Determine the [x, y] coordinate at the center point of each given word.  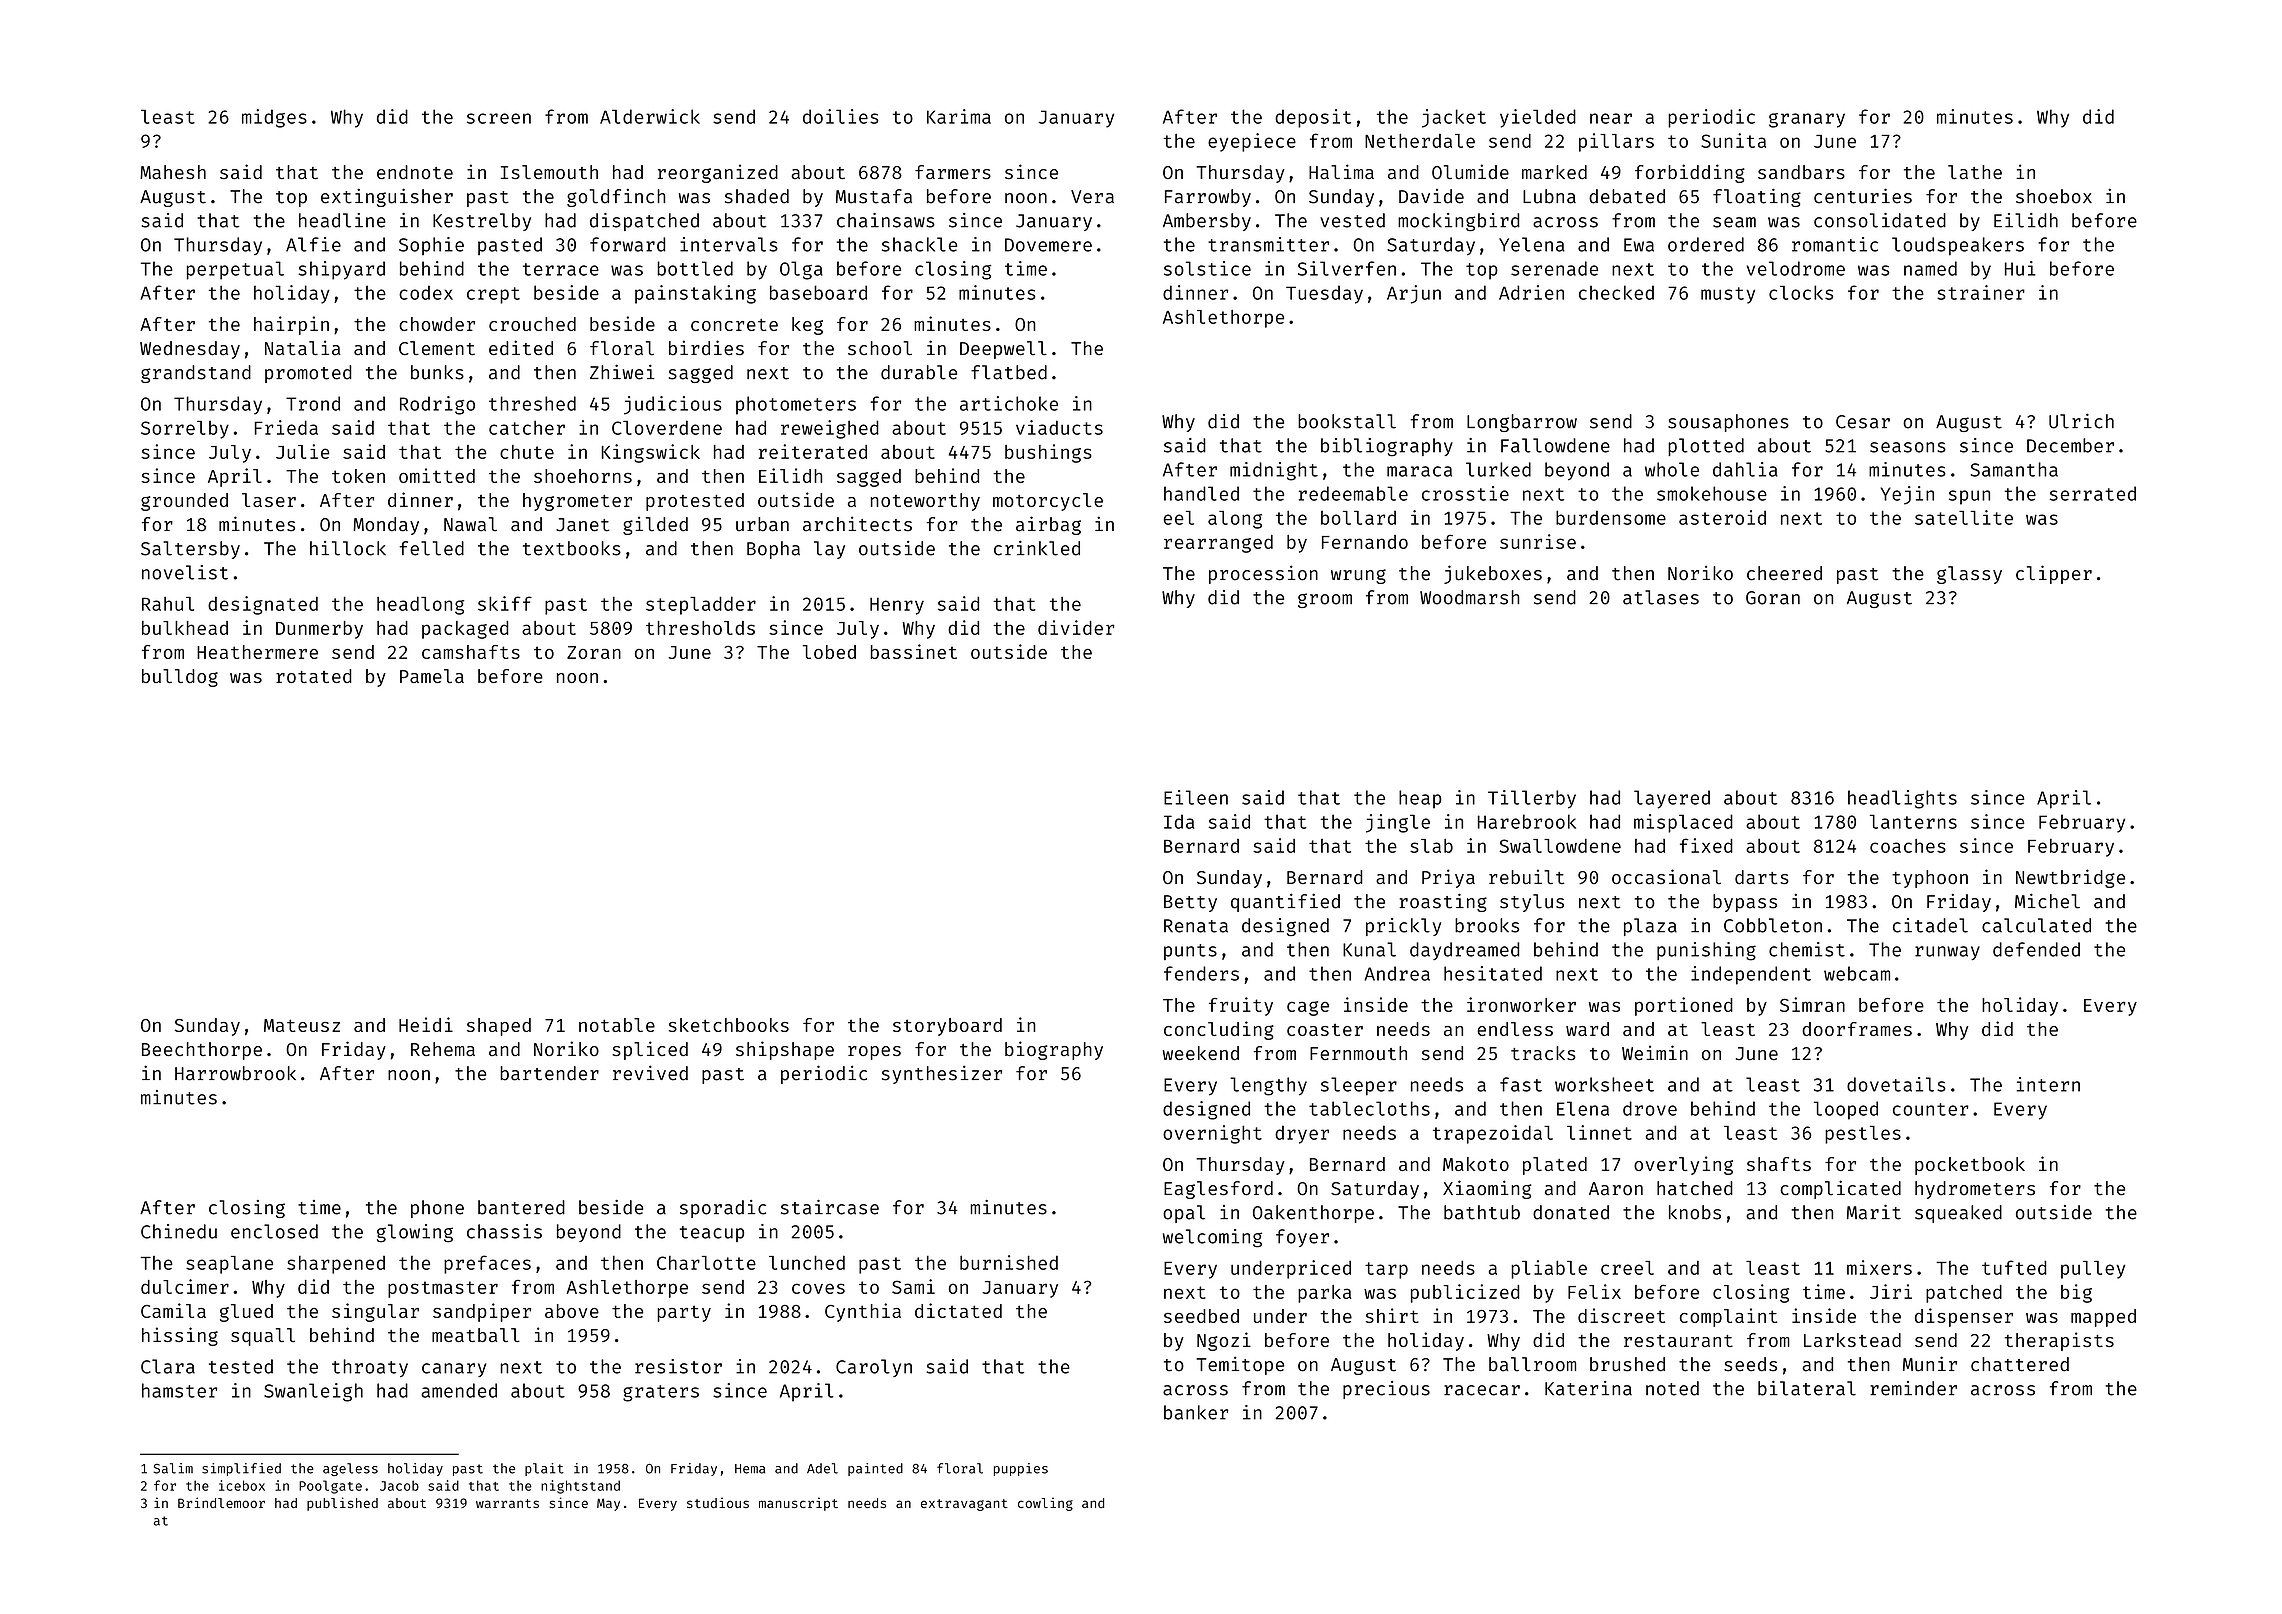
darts [1762, 877]
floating [1757, 197]
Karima [959, 116]
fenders [1201, 973]
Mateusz [302, 1025]
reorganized [718, 173]
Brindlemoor [221, 1502]
